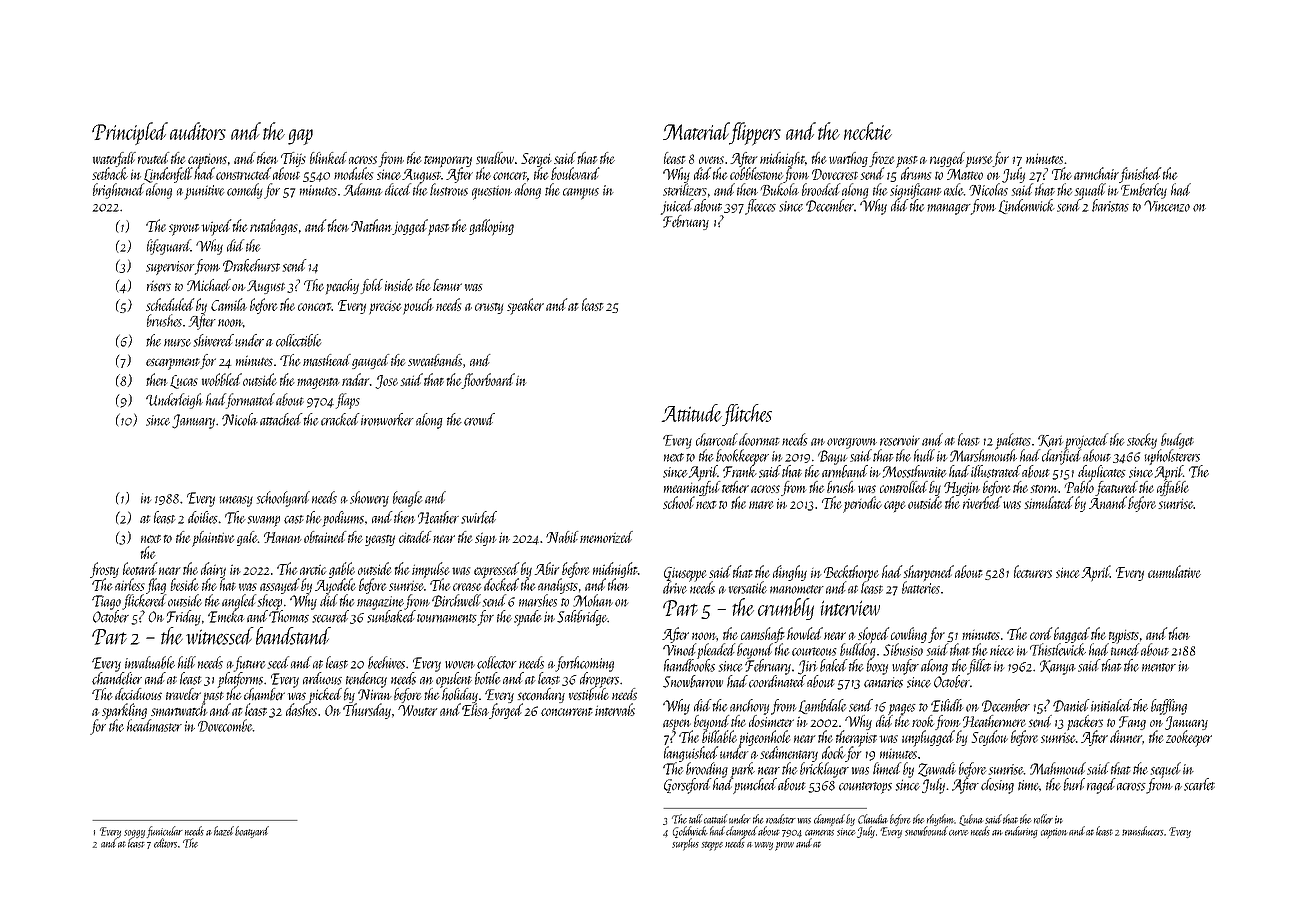 This image has height=924, width=1308. I want to click on podiums, so click(343, 519).
